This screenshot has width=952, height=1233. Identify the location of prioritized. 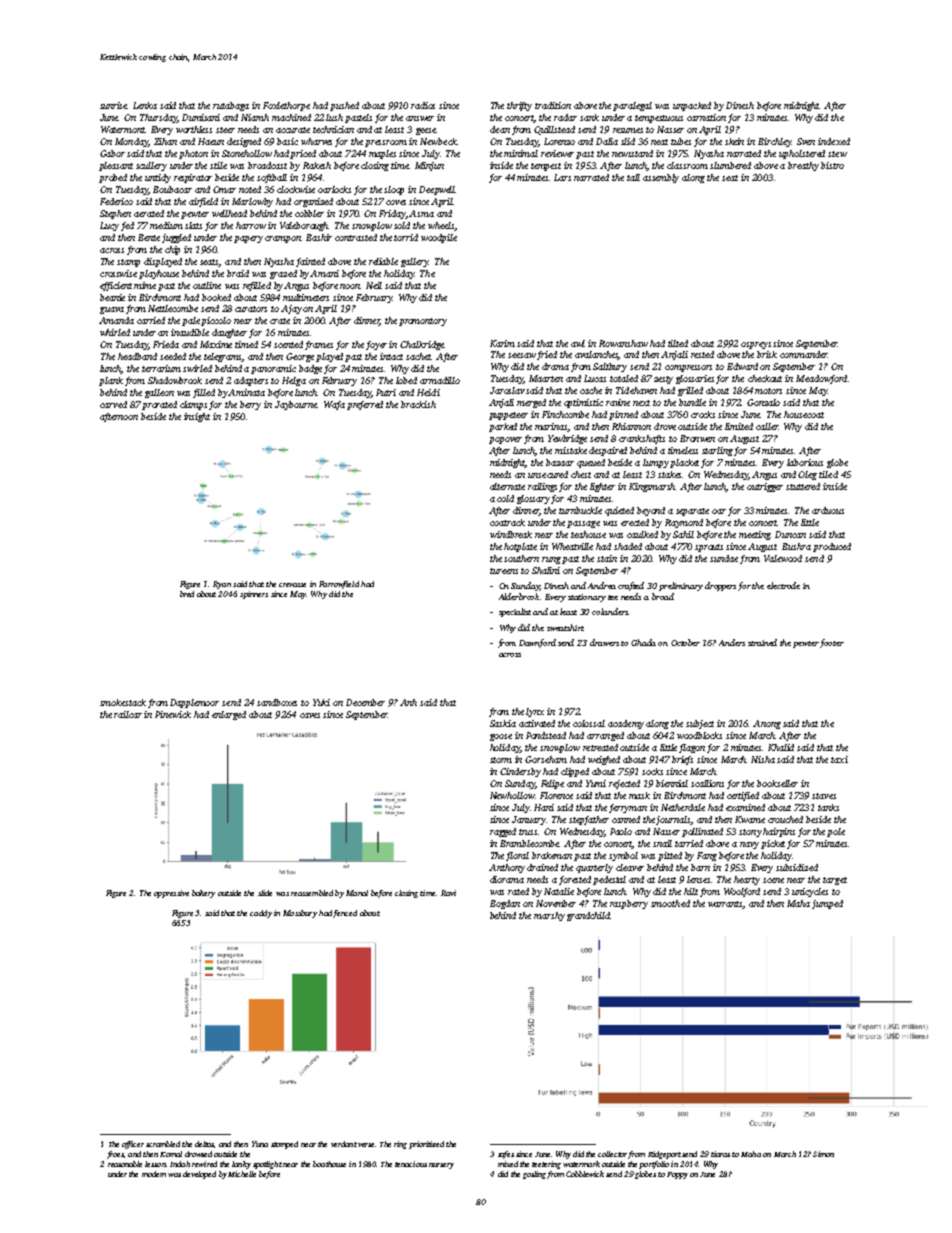
(426, 1145).
